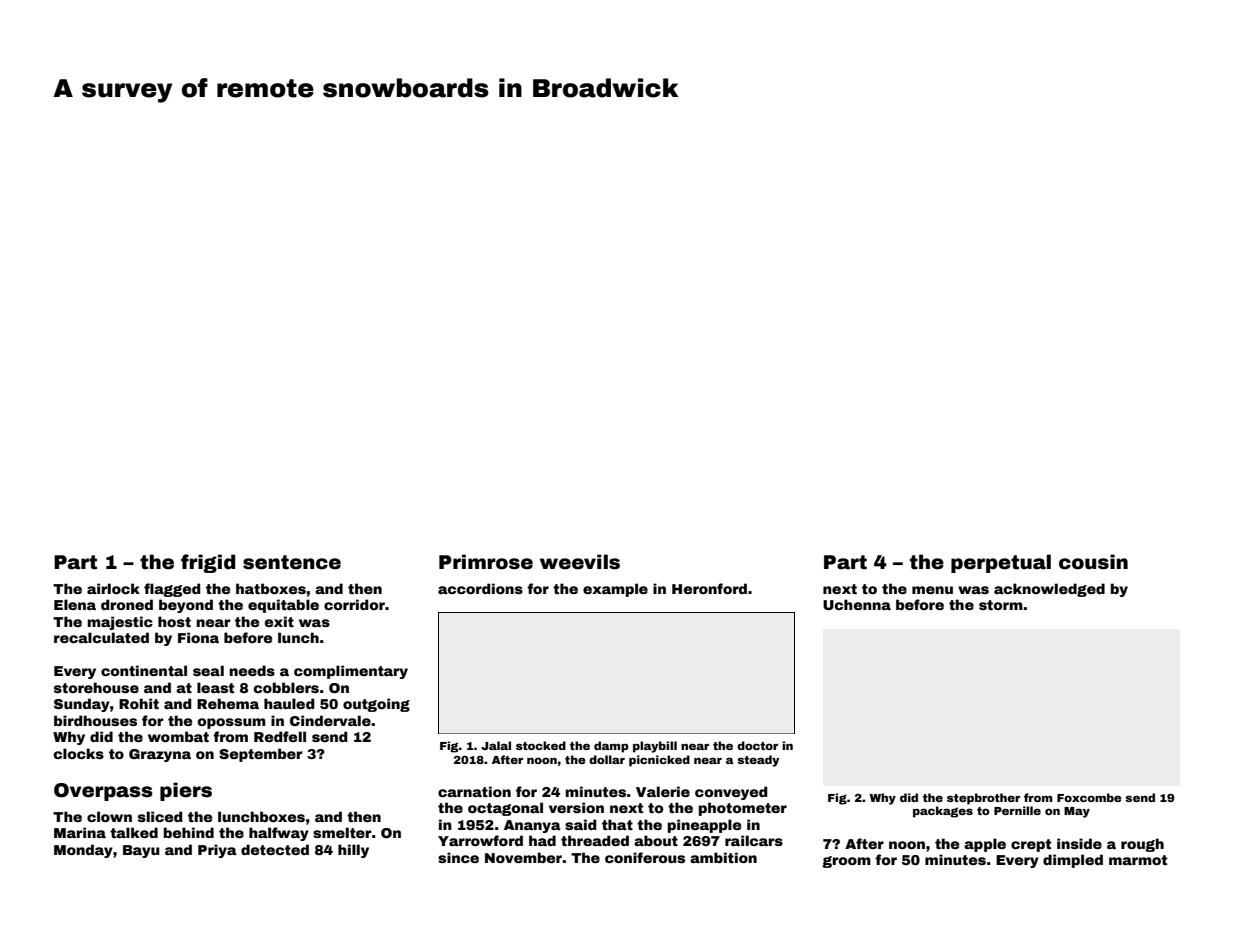 Image resolution: width=1233 pixels, height=952 pixels. Describe the element at coordinates (757, 745) in the page. I see `doctor` at that location.
